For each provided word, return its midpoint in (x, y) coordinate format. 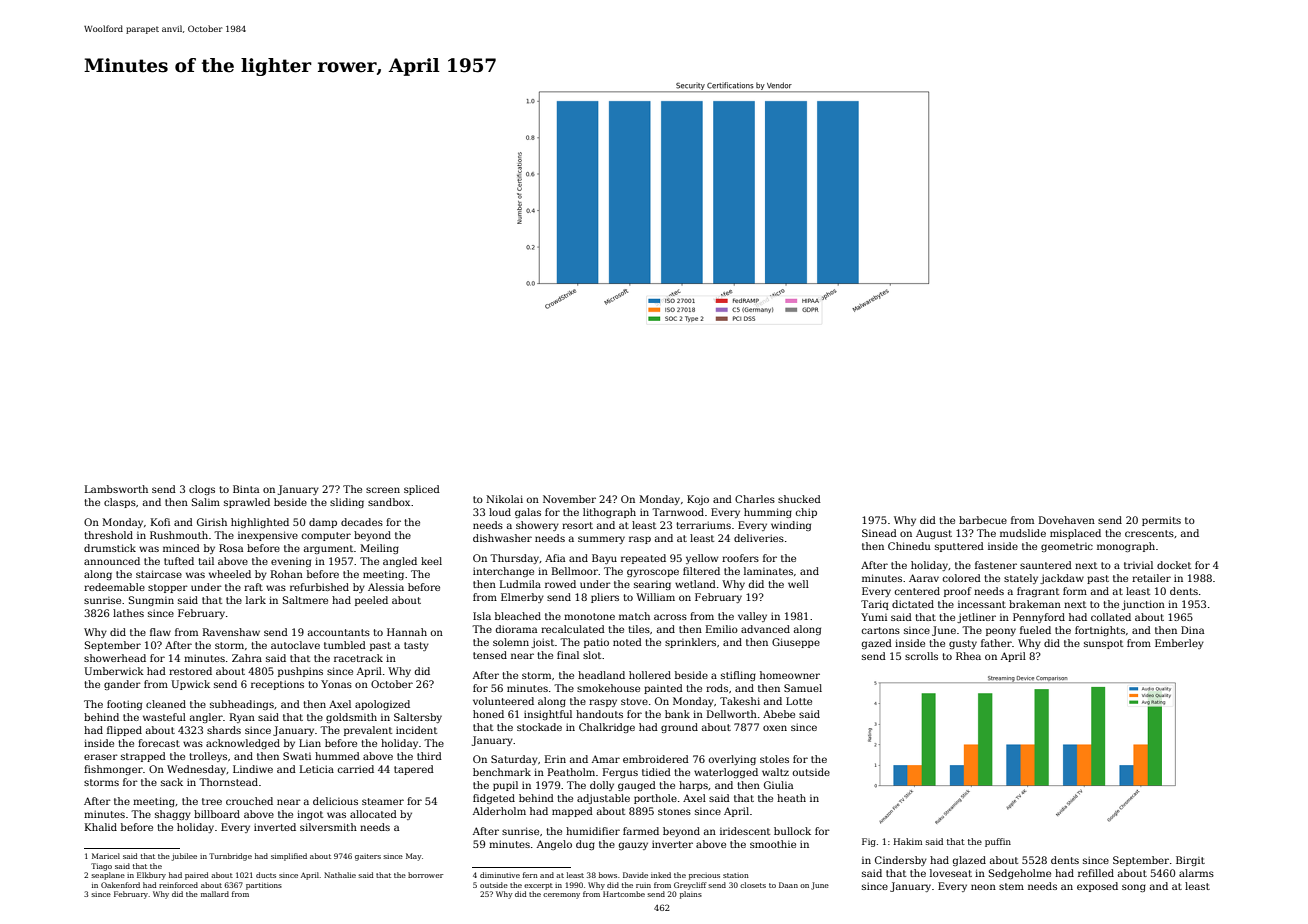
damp (323, 523)
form (1075, 591)
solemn (511, 642)
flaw (160, 632)
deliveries (759, 538)
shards (224, 730)
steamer (383, 801)
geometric (1067, 547)
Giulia (778, 785)
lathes (128, 613)
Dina (1192, 630)
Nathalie (340, 875)
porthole (655, 799)
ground (679, 728)
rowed (560, 584)
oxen (775, 728)
